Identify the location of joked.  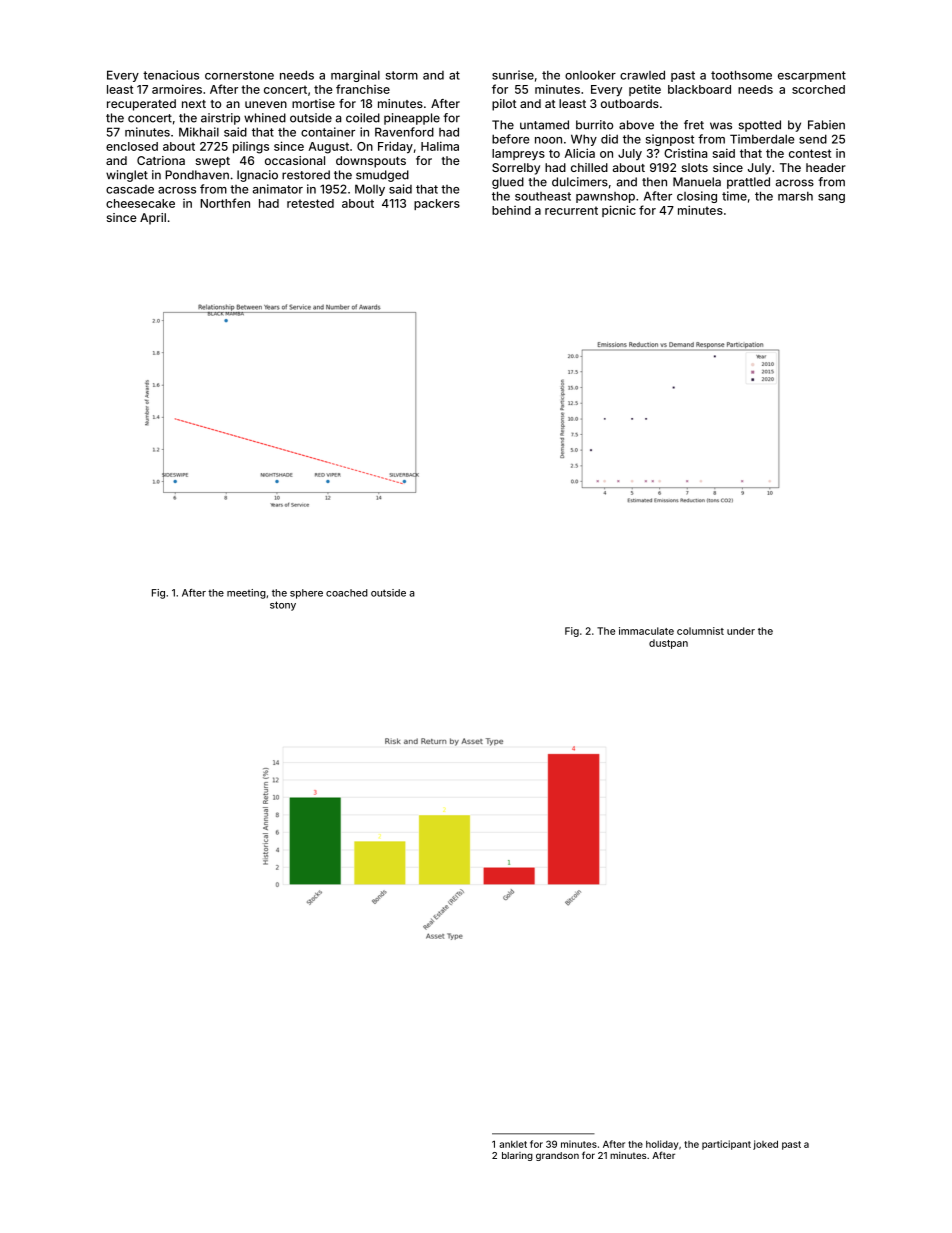
(765, 1145).
